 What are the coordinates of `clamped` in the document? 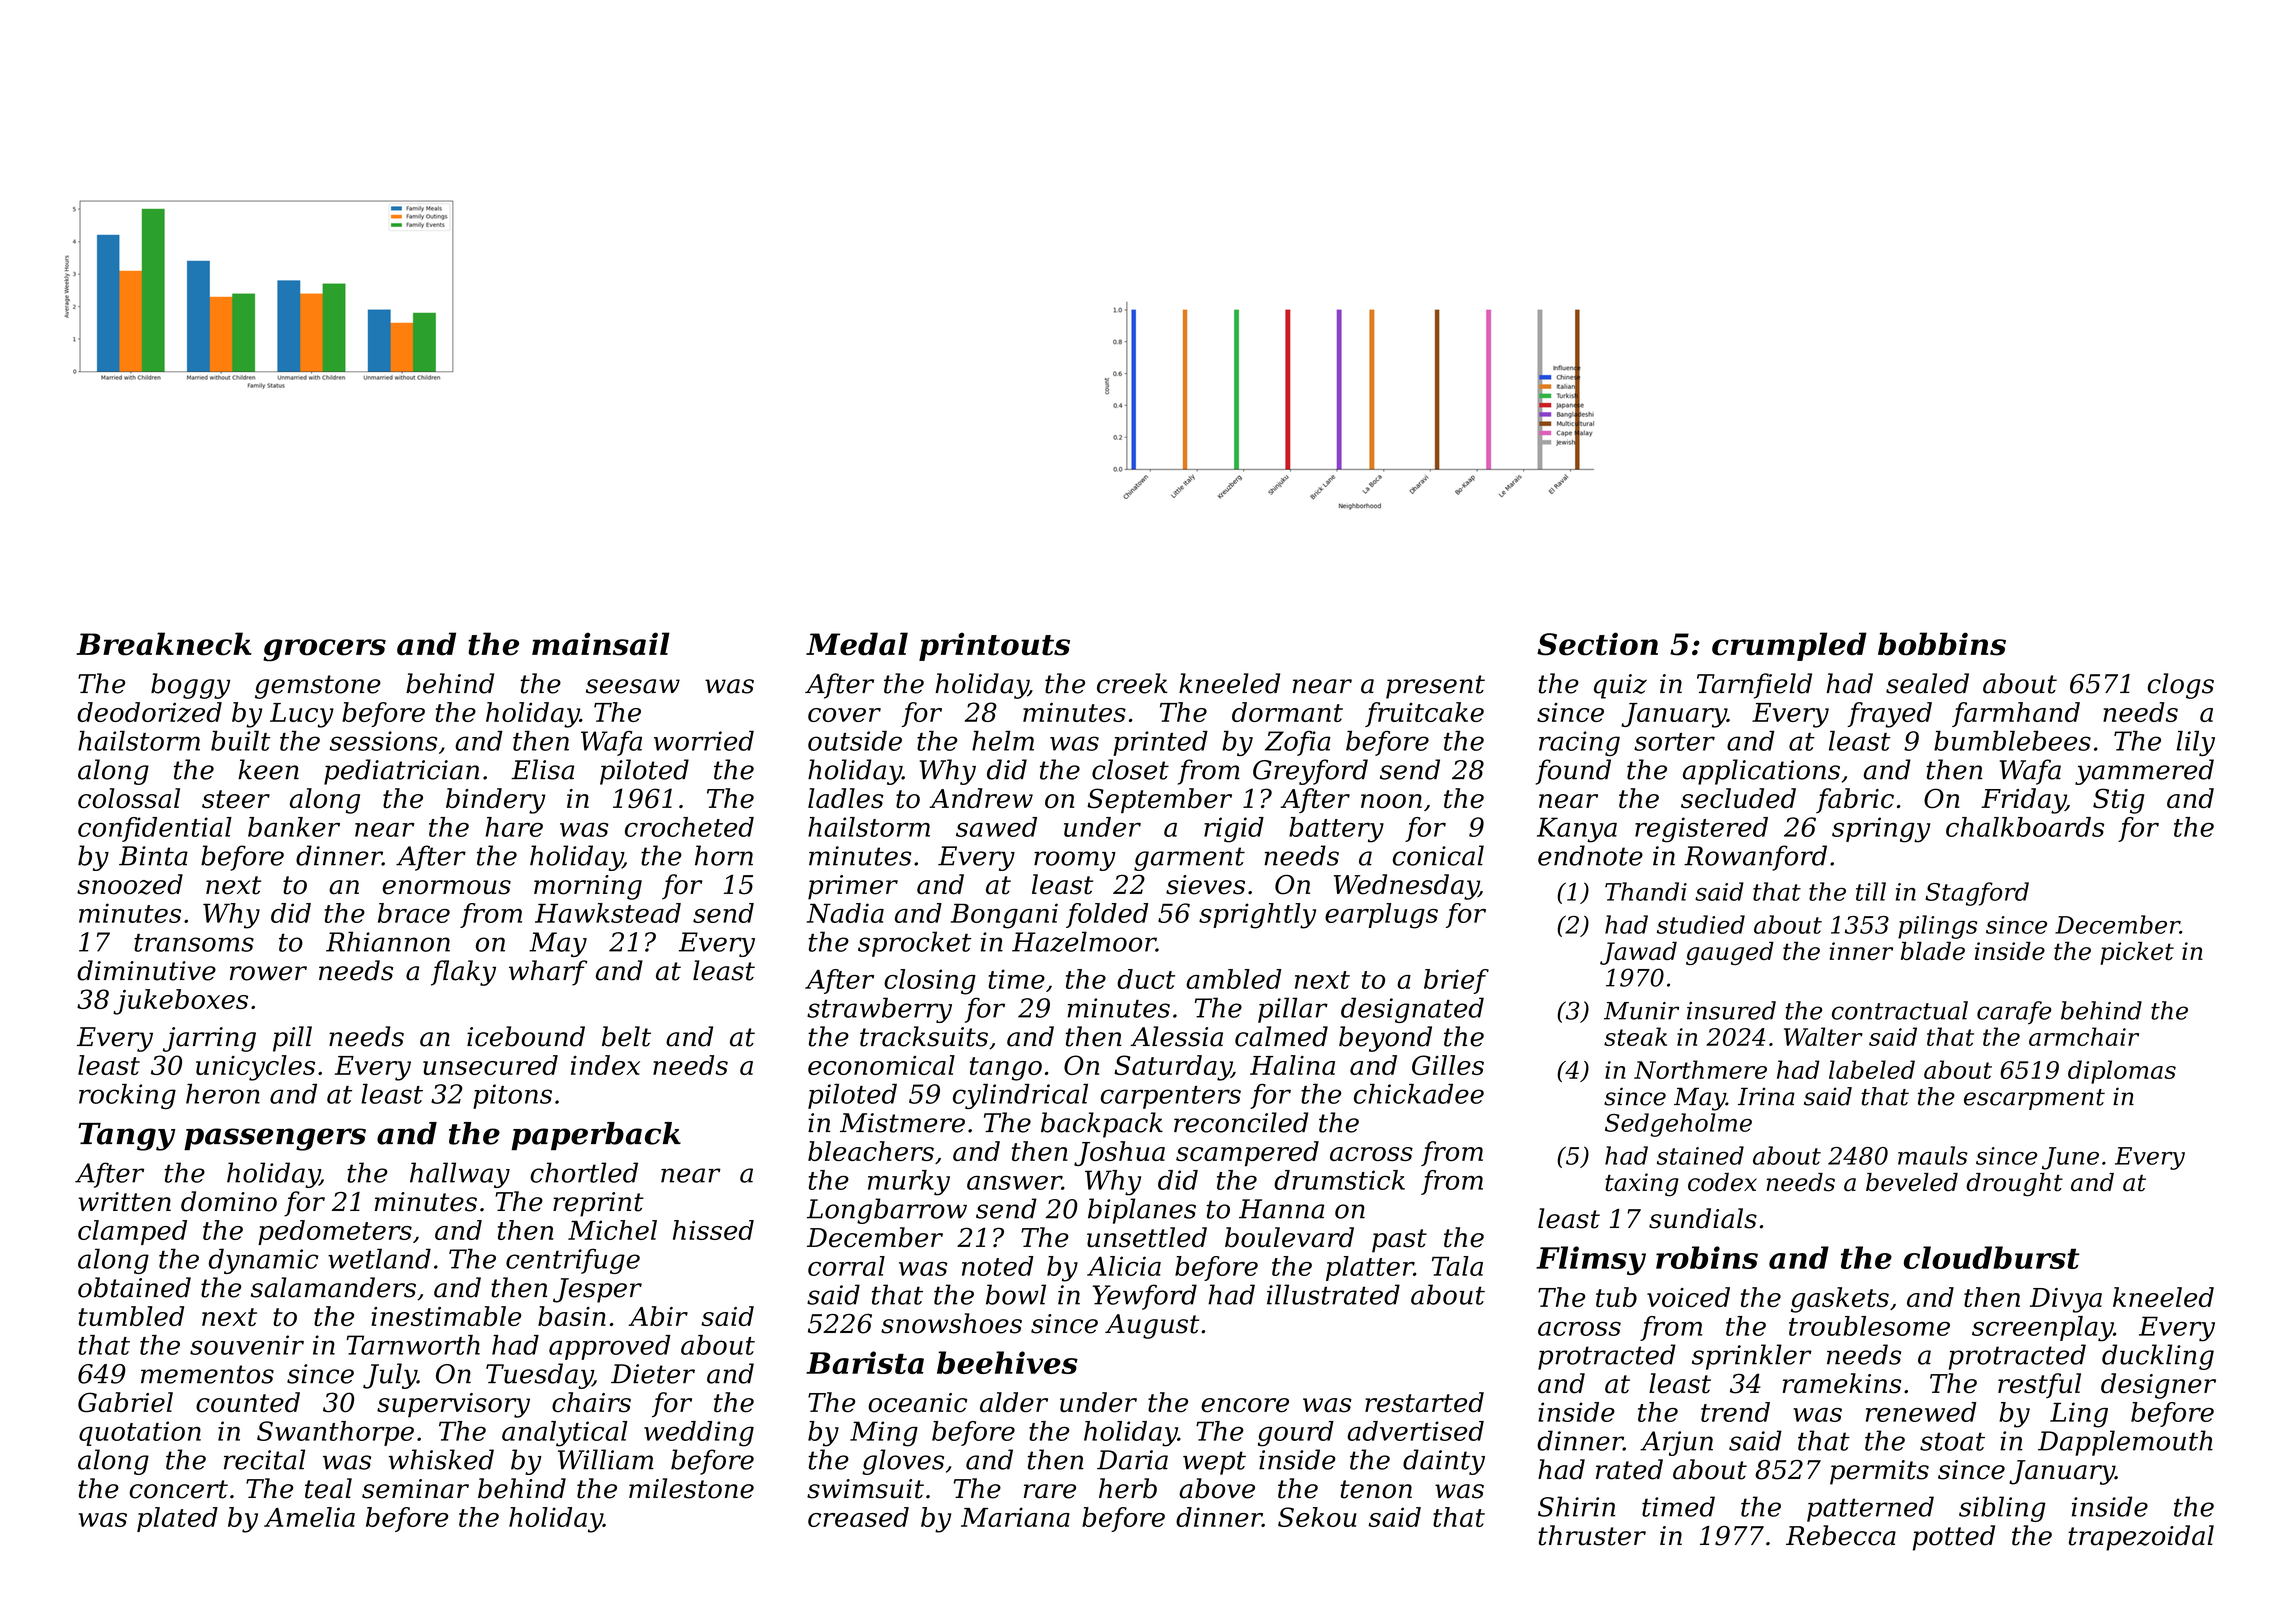 It's located at (132, 1232).
